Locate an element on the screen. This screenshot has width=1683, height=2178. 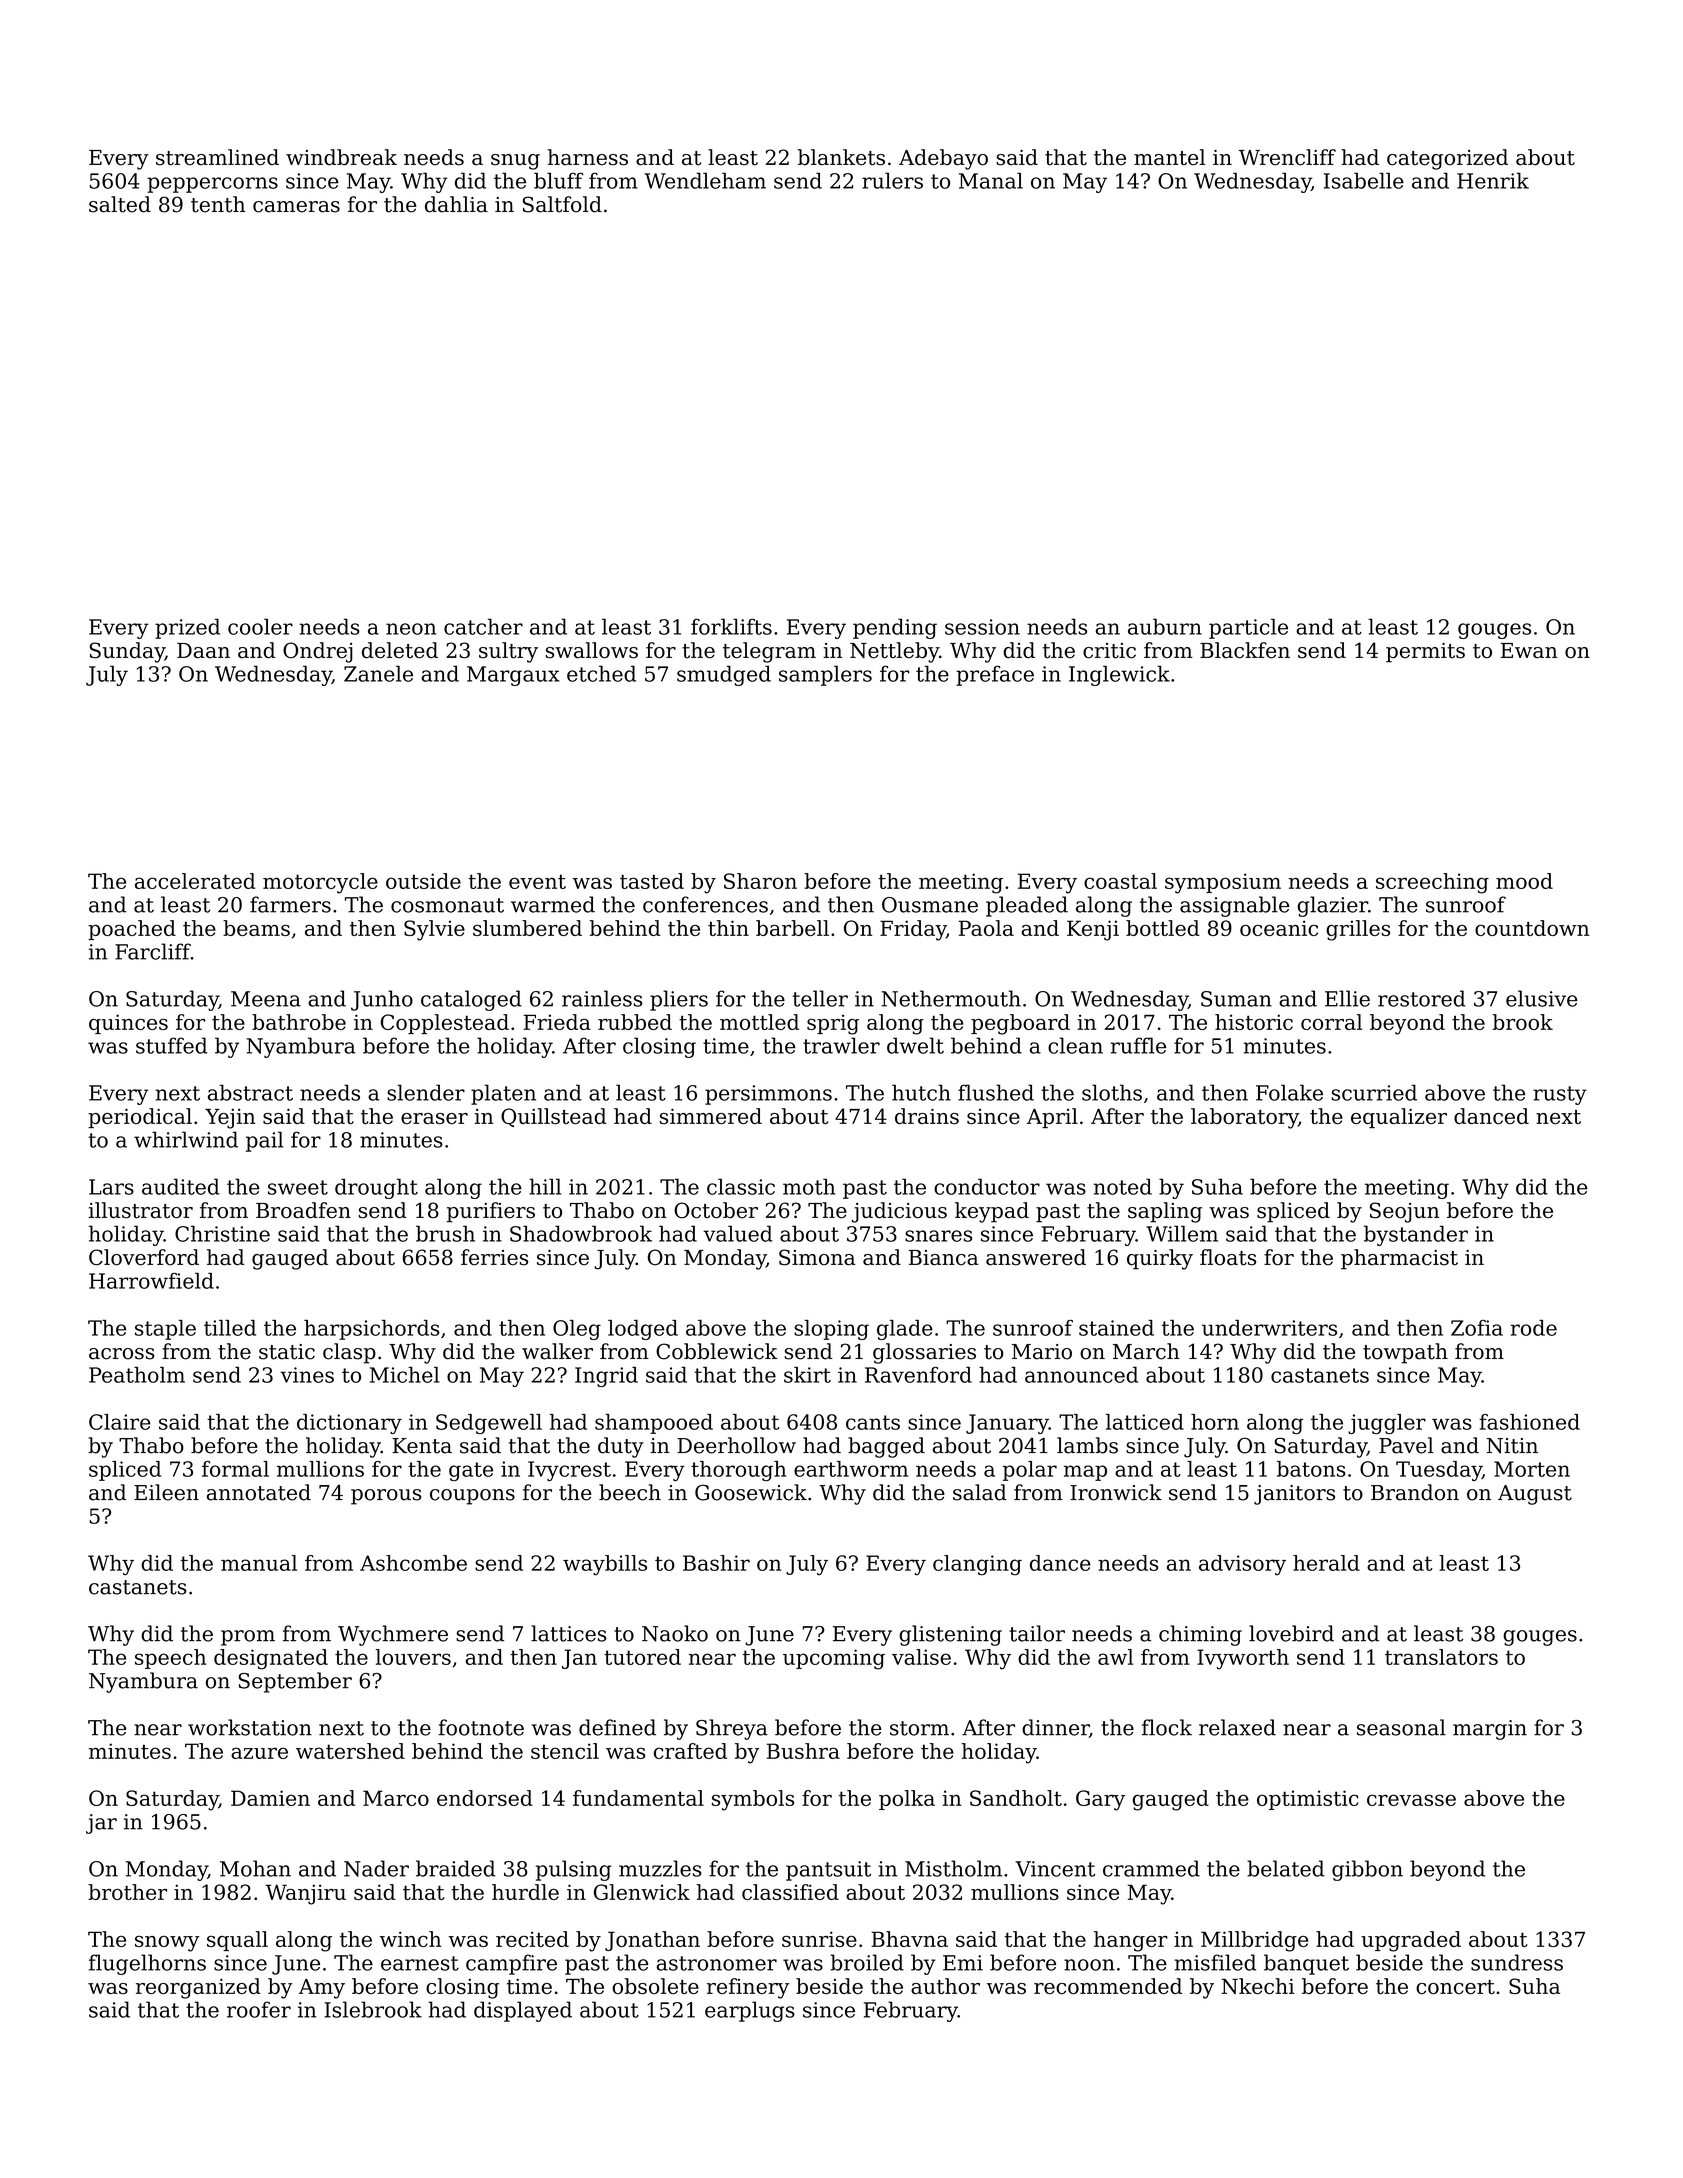
windbreak is located at coordinates (341, 157).
